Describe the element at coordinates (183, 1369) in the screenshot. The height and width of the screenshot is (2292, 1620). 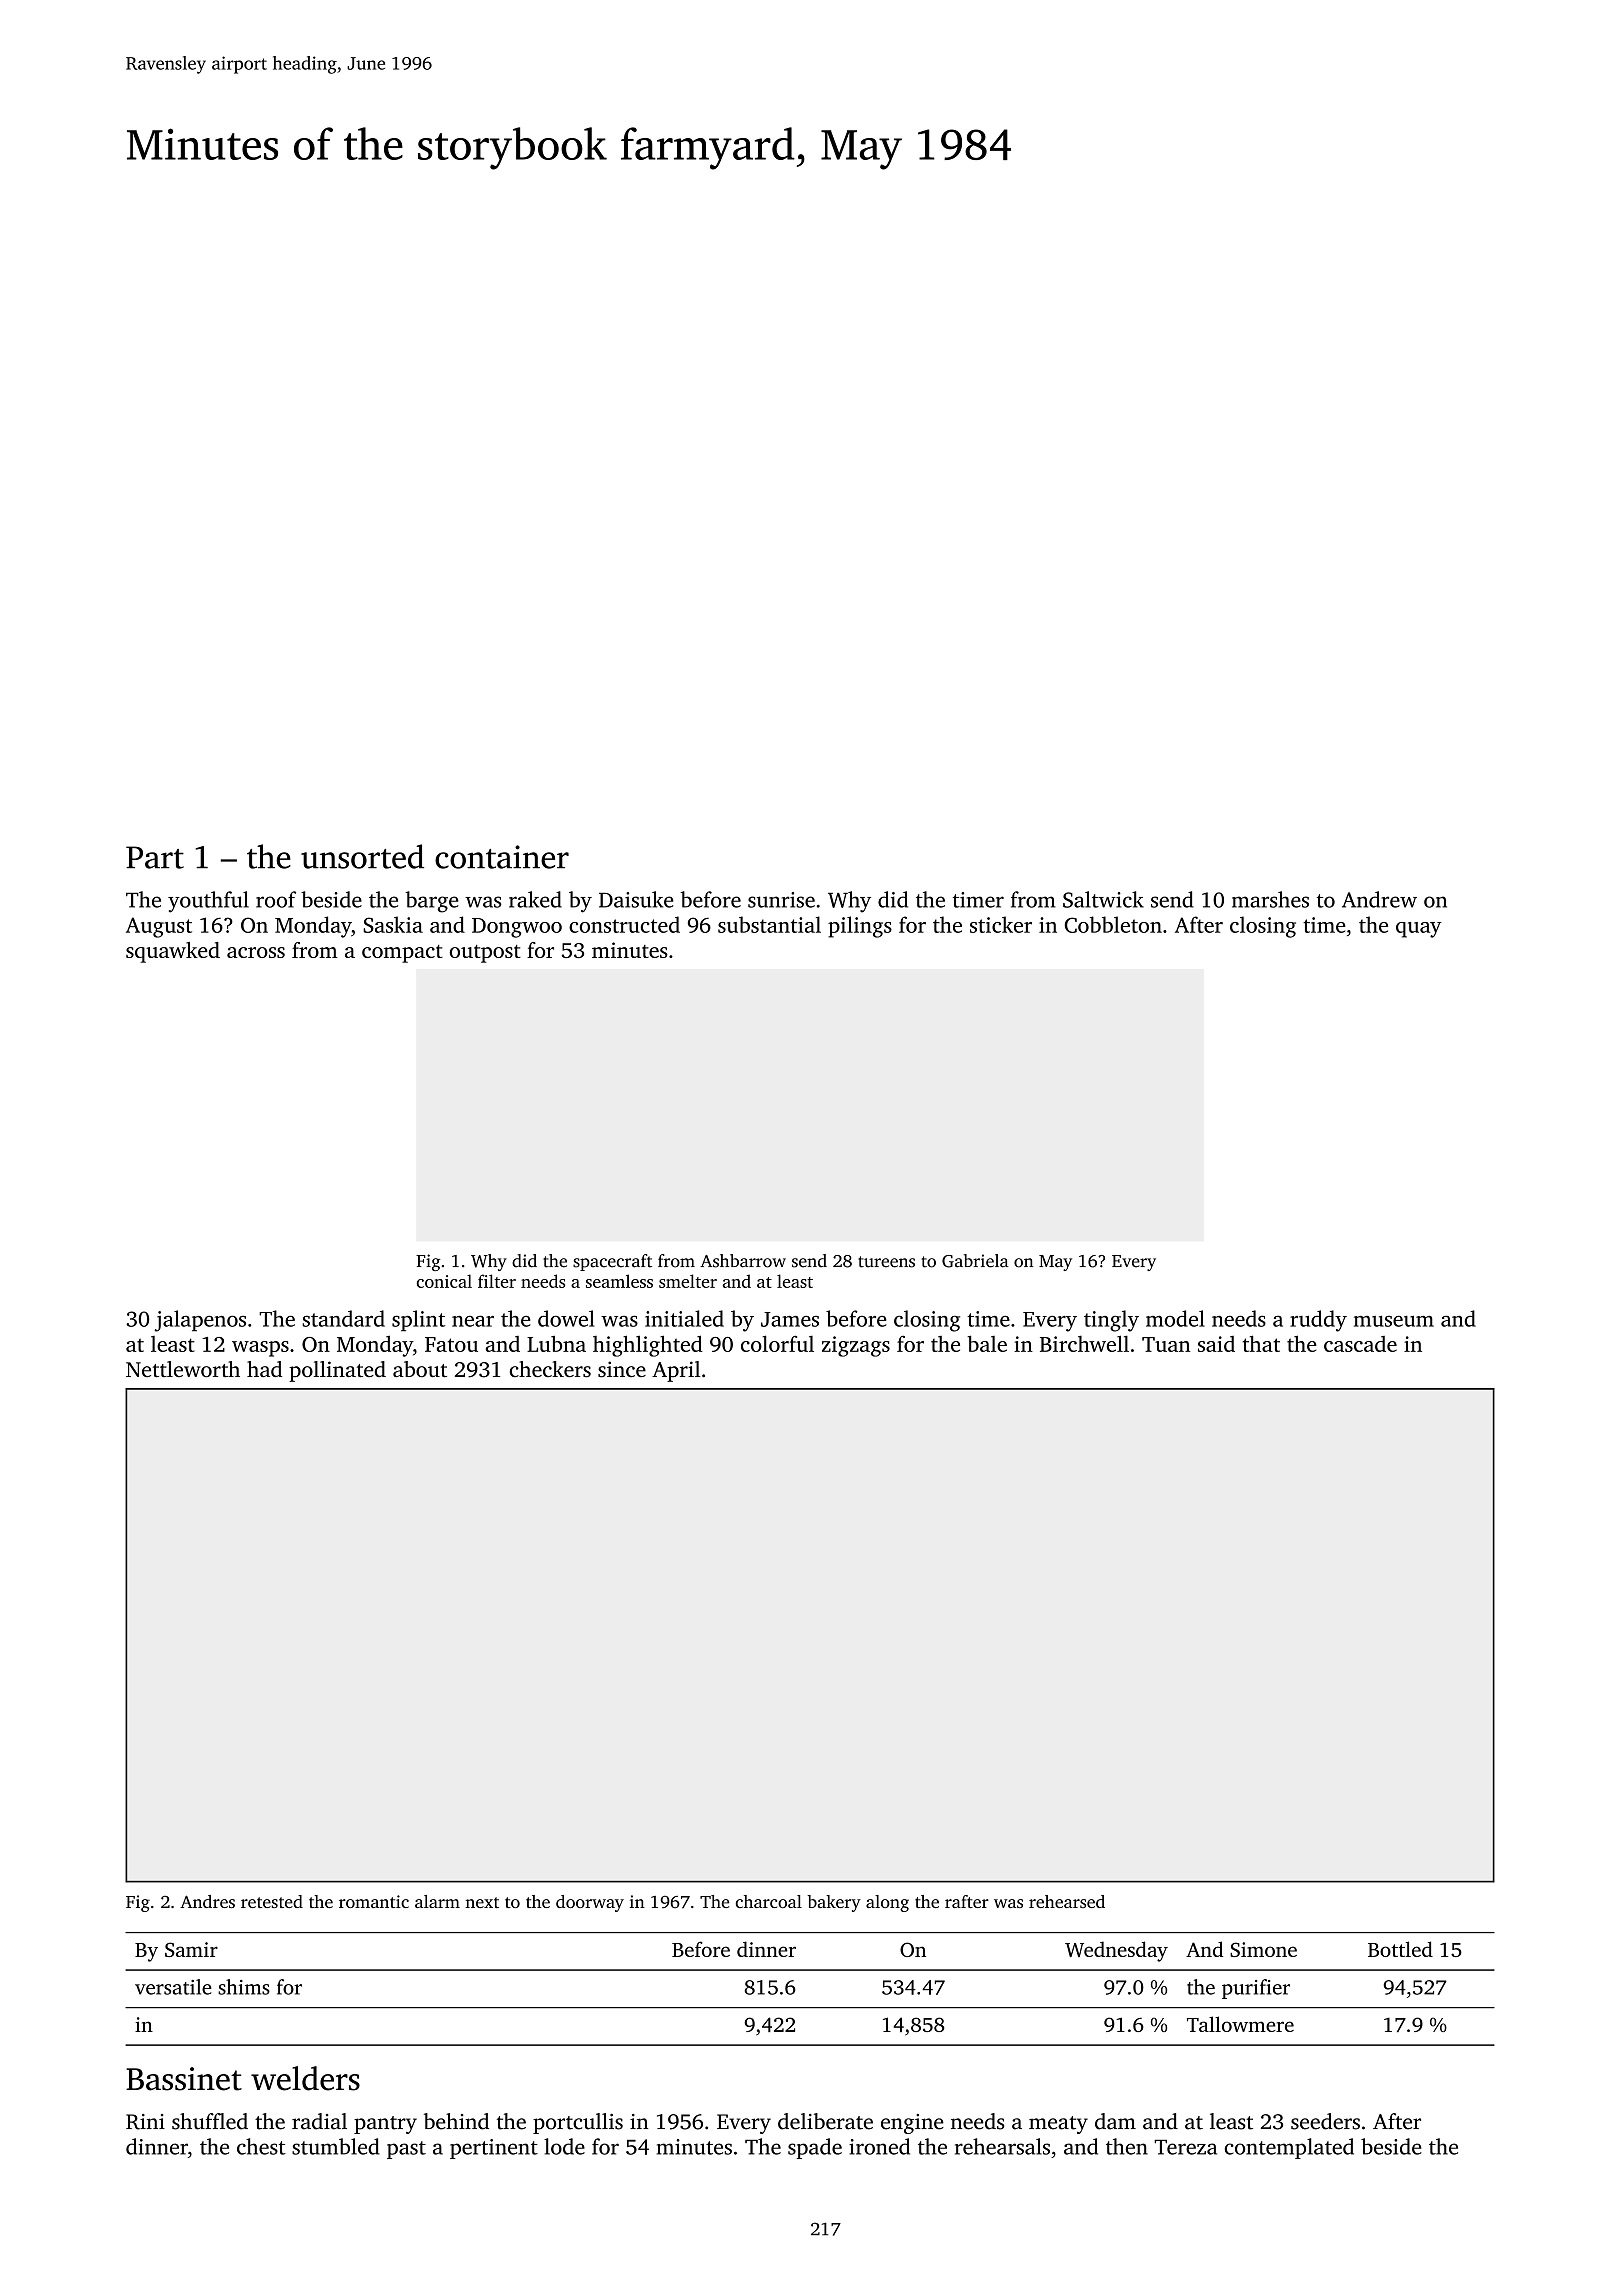
I see `Nettleworth` at that location.
